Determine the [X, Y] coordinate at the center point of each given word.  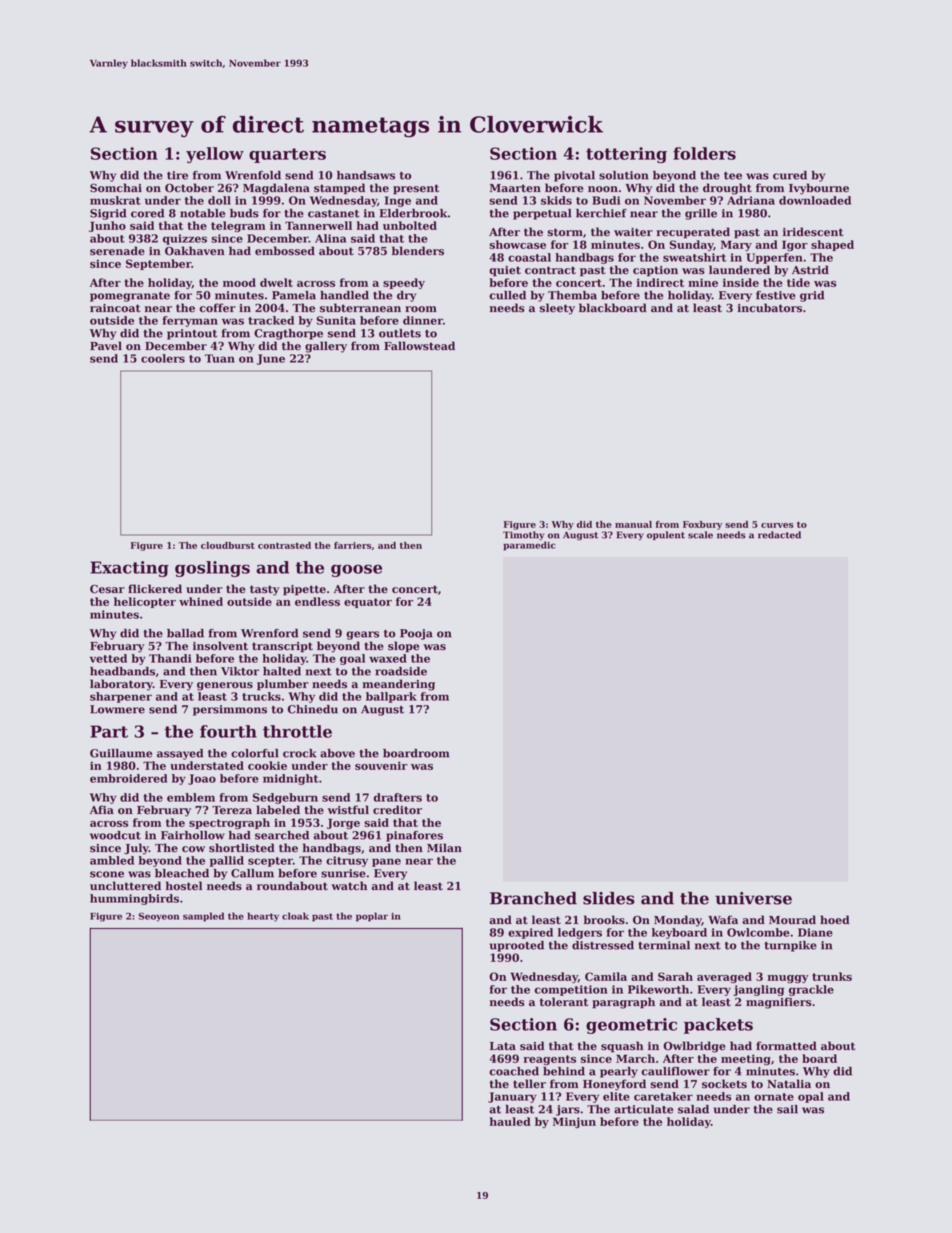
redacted [779, 535]
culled [507, 295]
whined [201, 601]
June [271, 359]
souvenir [381, 765]
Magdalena [276, 189]
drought [727, 189]
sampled [203, 917]
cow [193, 849]
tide [798, 282]
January [512, 1097]
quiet [505, 271]
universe [753, 898]
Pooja [416, 634]
